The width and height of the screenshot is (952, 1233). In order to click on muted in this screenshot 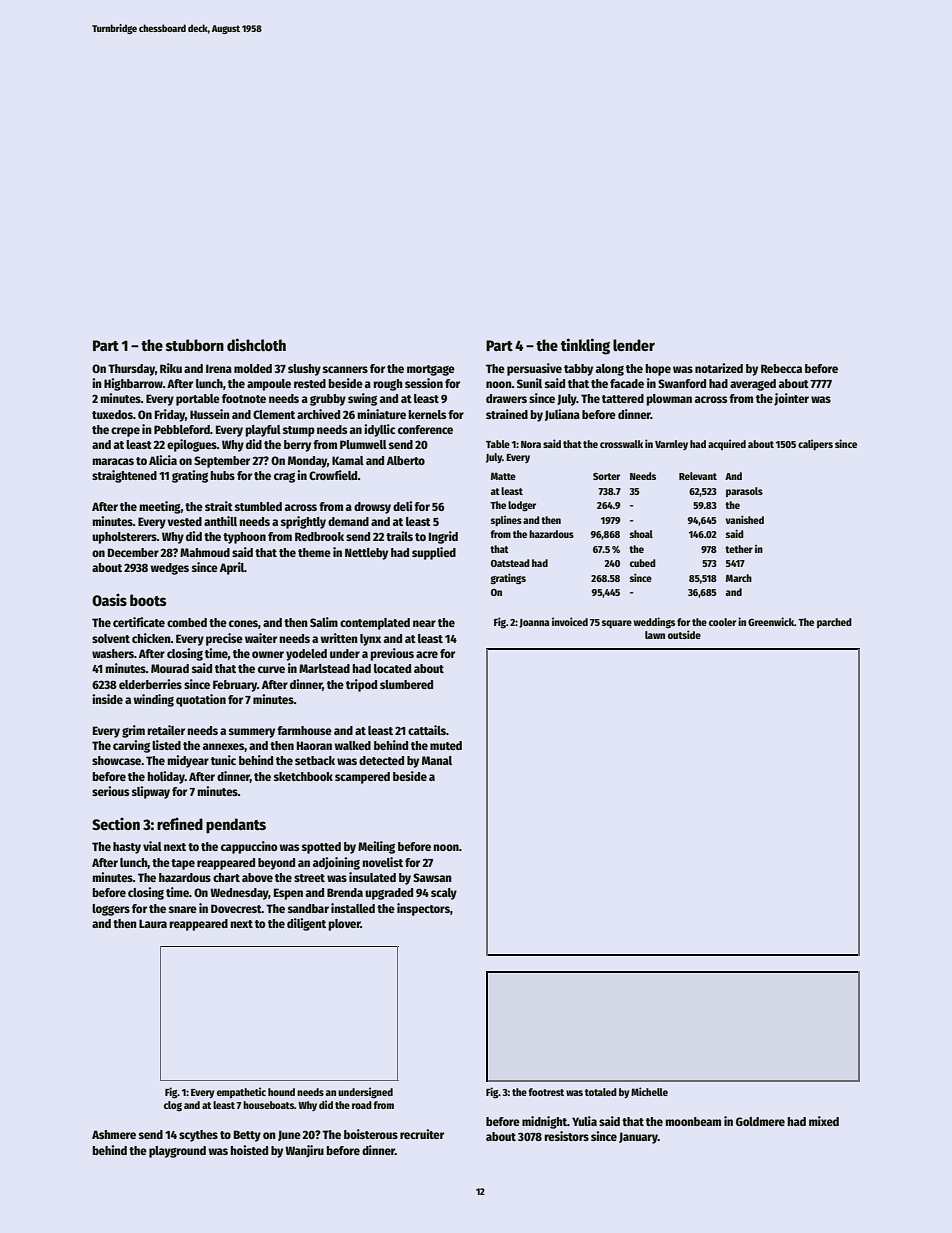, I will do `click(446, 745)`.
